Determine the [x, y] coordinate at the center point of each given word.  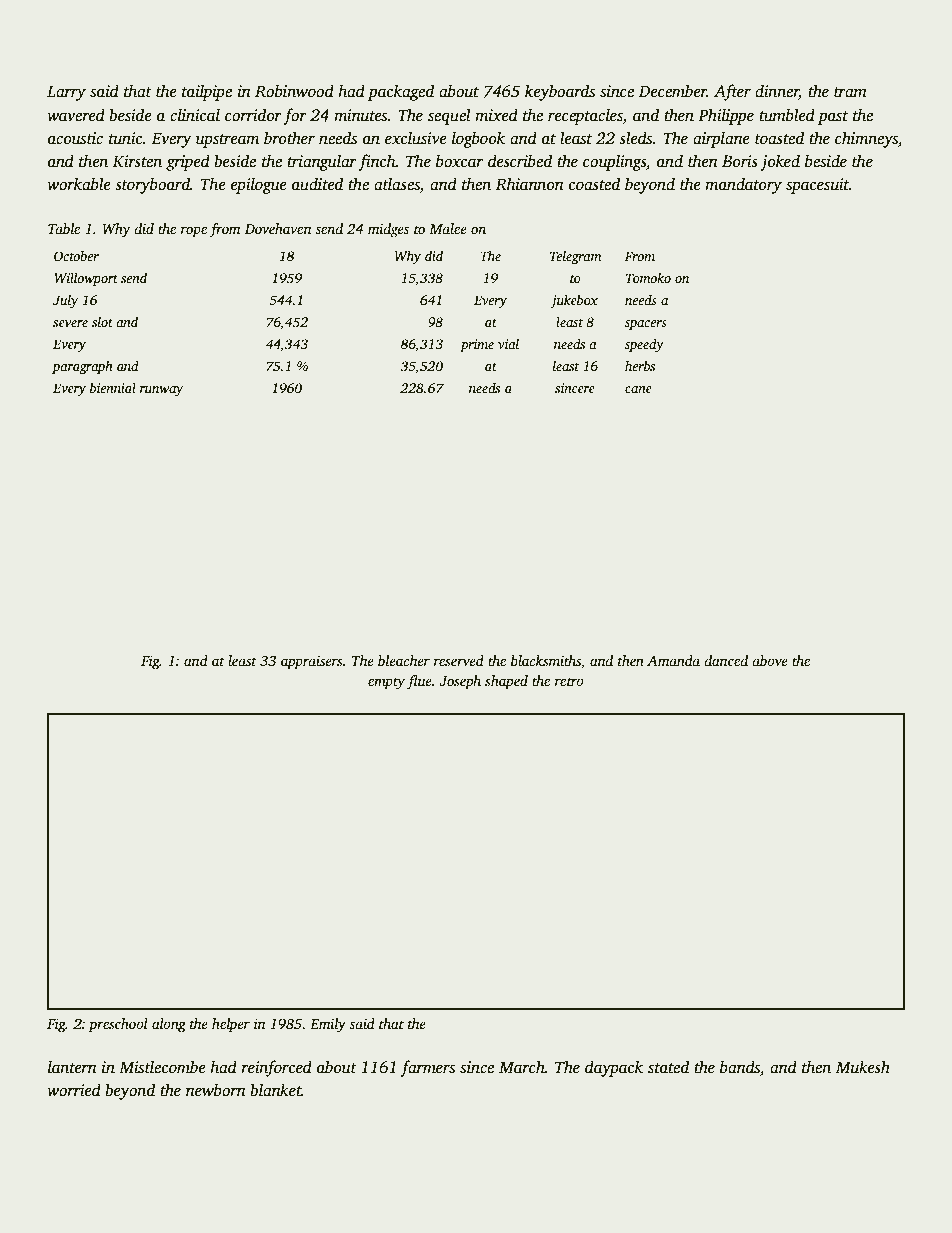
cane [638, 389]
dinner [777, 92]
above [770, 660]
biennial [113, 387]
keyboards [560, 92]
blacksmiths [546, 660]
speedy [644, 345]
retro [569, 681]
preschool [118, 1025]
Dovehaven [278, 228]
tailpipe [207, 92]
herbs [640, 365]
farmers [427, 1068]
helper [231, 1025]
